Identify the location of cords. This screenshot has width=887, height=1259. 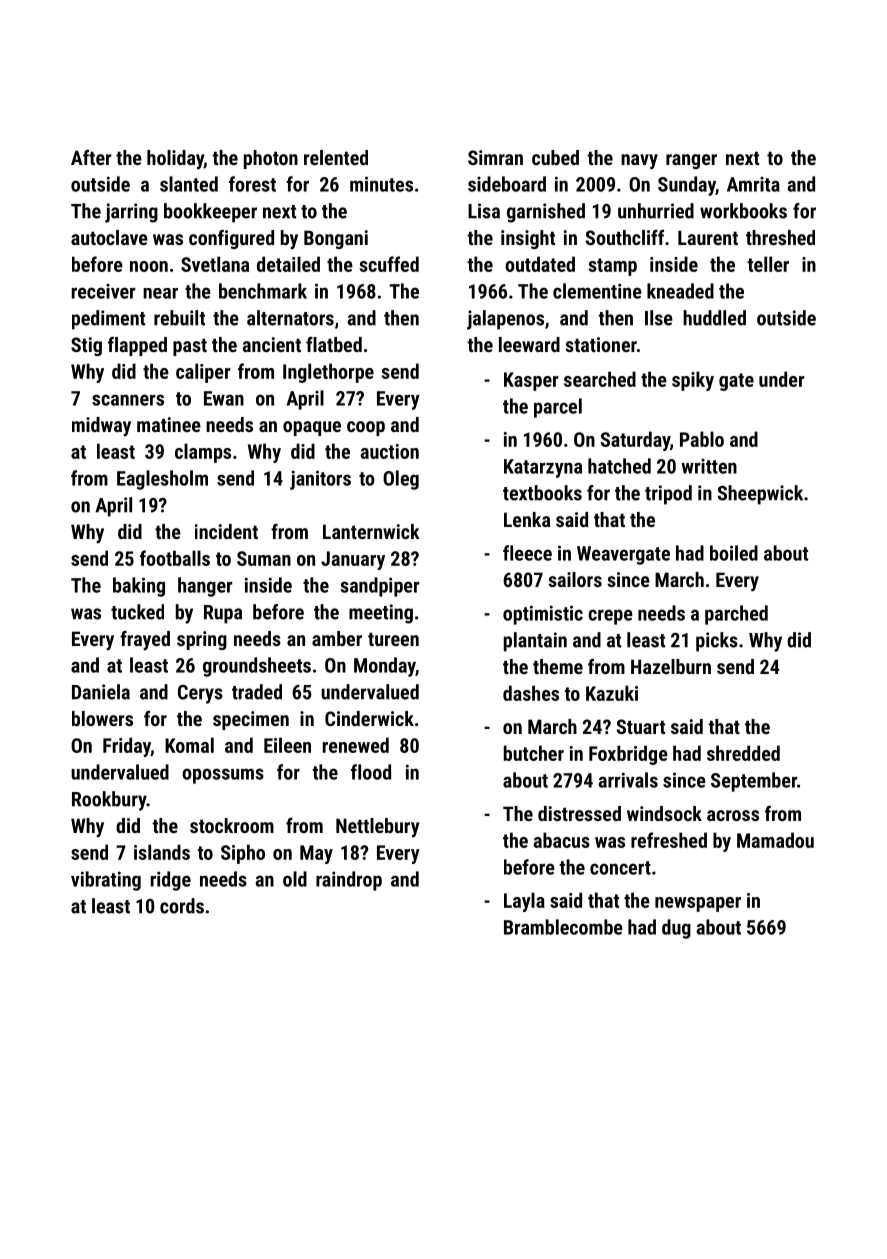
(182, 906).
